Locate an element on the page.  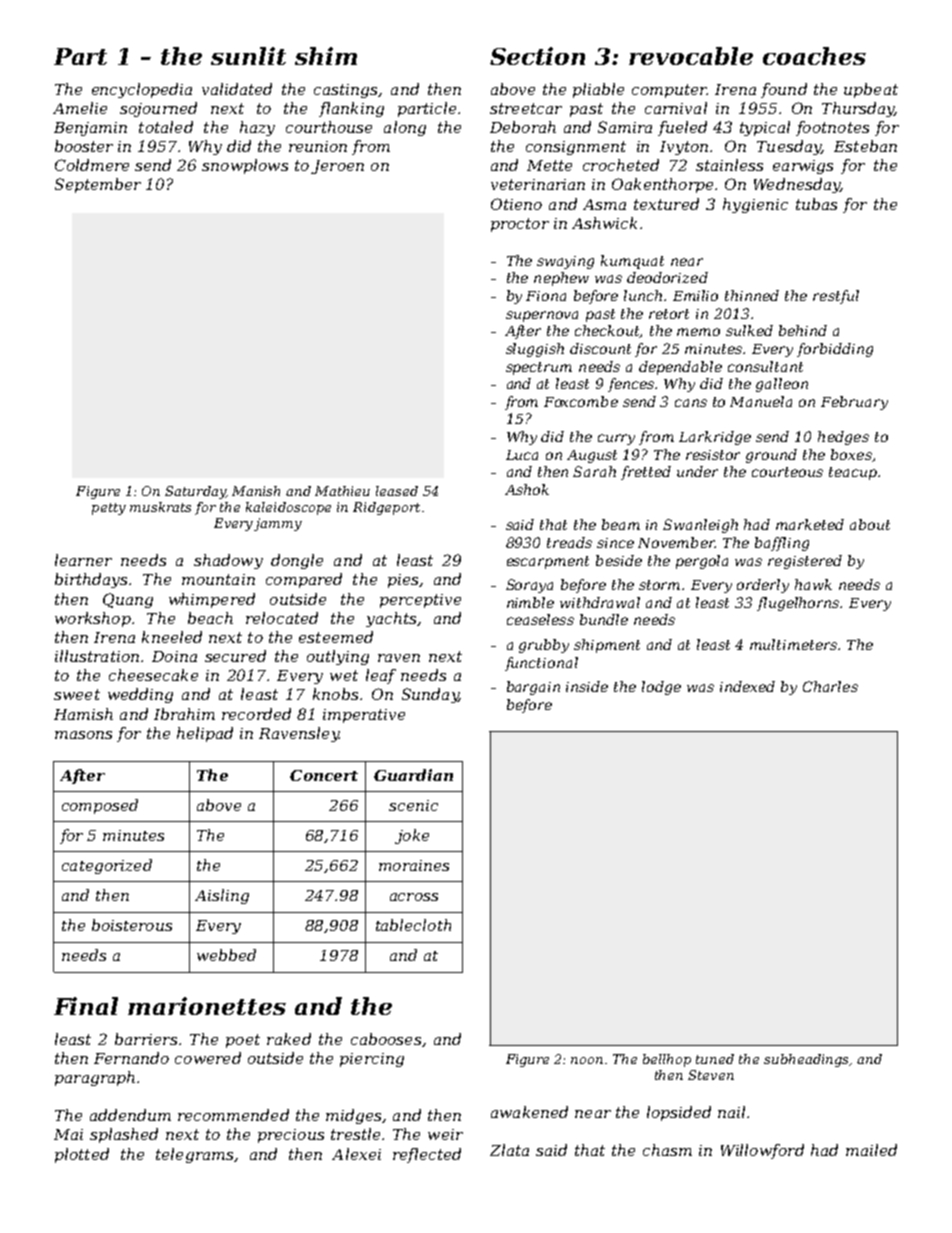
totaled is located at coordinates (166, 127).
